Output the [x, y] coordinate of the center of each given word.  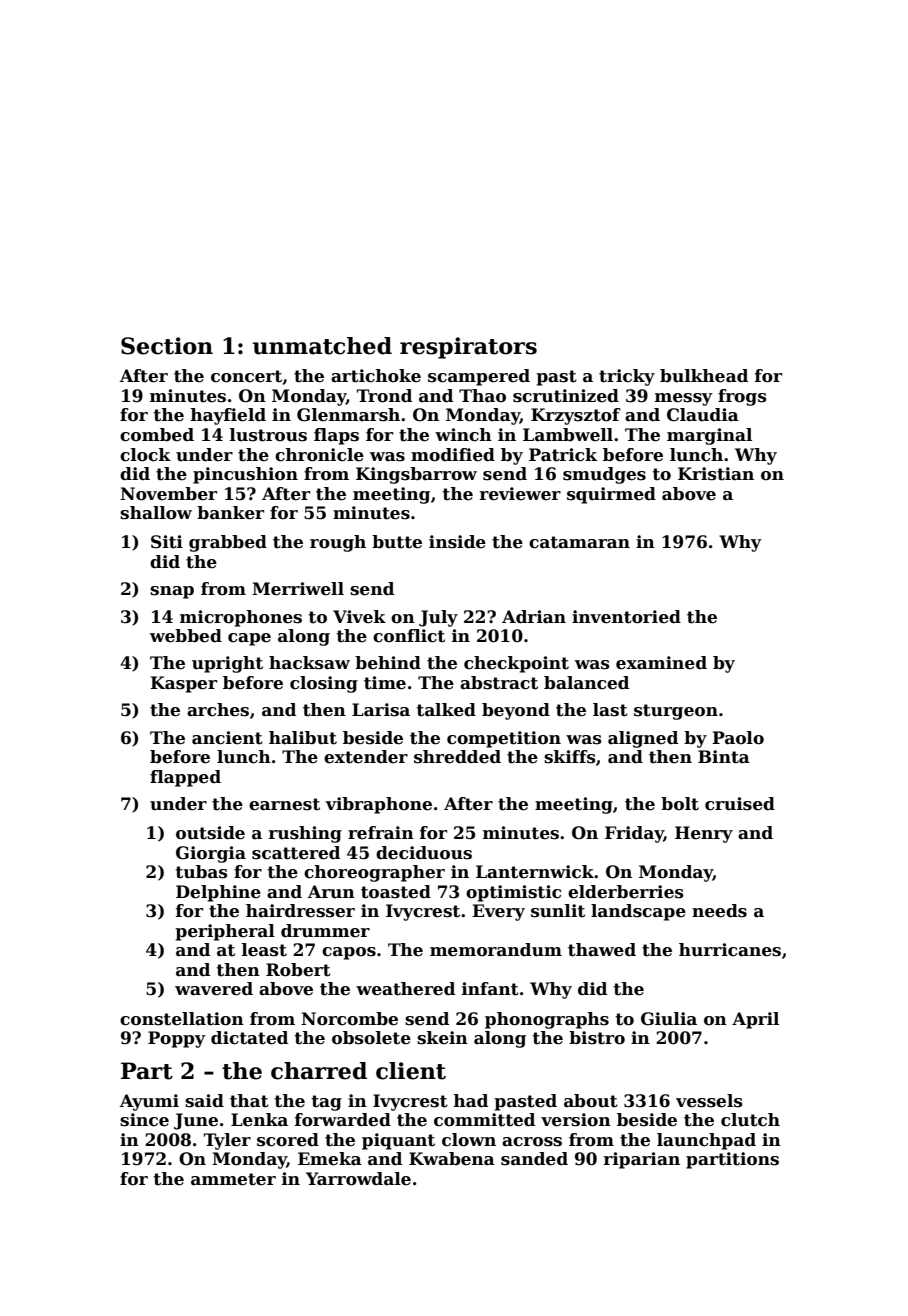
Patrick [563, 455]
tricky [627, 377]
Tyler [227, 1141]
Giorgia [211, 854]
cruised [740, 804]
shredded [457, 757]
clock [145, 455]
